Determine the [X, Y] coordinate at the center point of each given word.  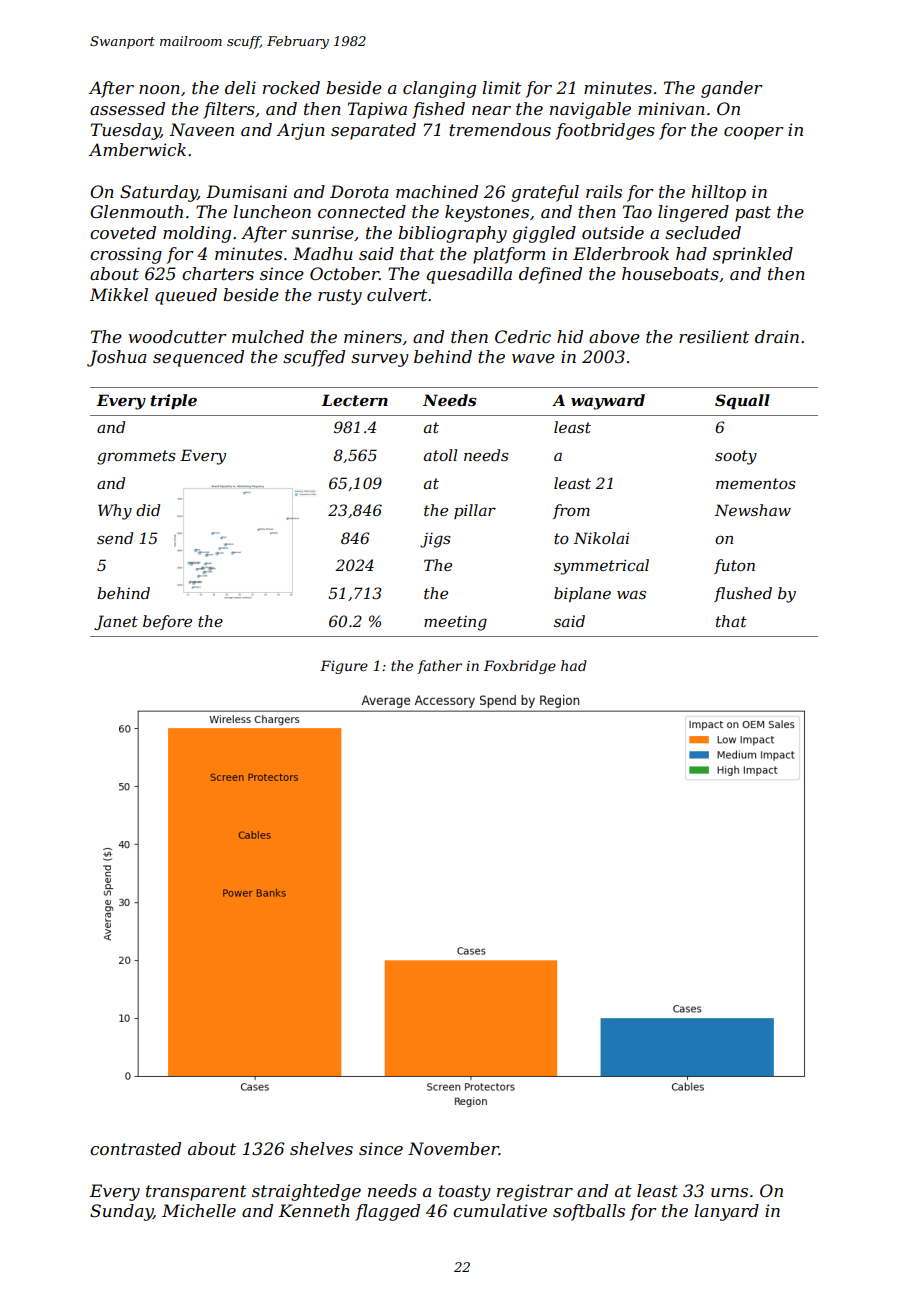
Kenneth [314, 1210]
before [167, 622]
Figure [344, 667]
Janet [116, 622]
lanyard [726, 1212]
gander [731, 89]
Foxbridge [520, 667]
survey [380, 360]
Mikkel [119, 294]
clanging [439, 89]
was [631, 595]
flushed [743, 594]
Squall [742, 401]
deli [240, 87]
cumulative [500, 1210]
